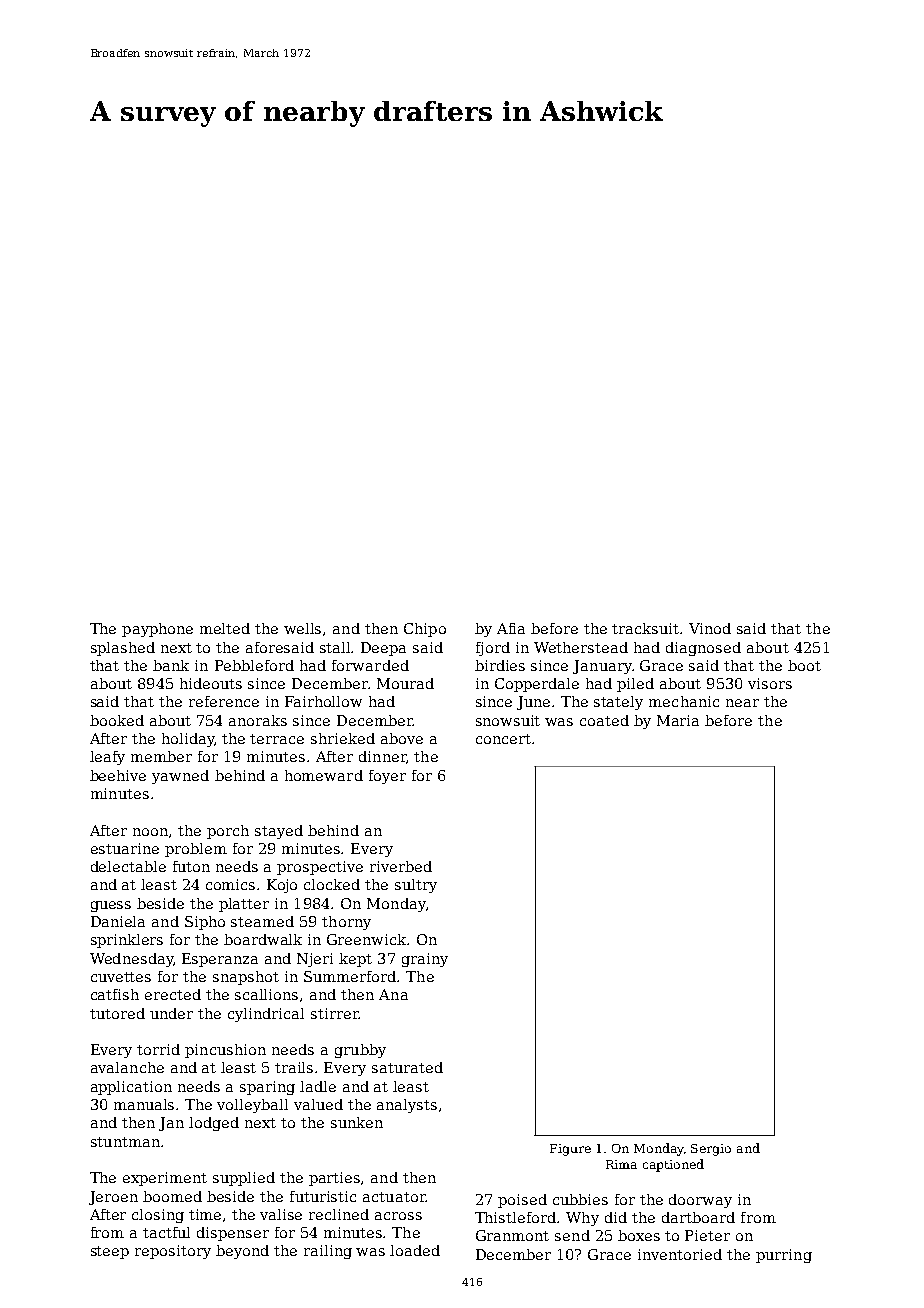  Describe the element at coordinates (110, 1252) in the screenshot. I see `steep` at that location.
